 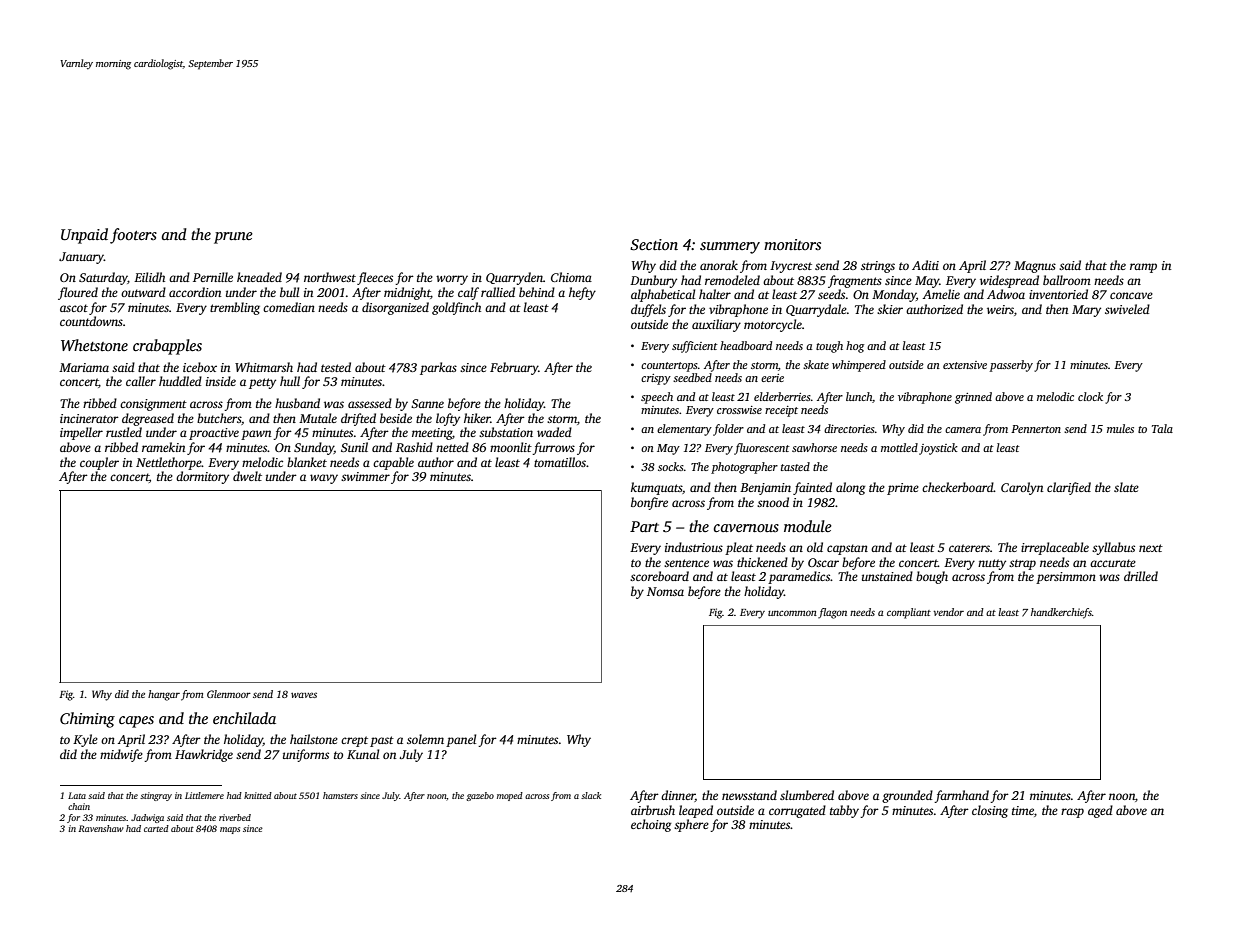 What do you see at coordinates (136, 722) in the image?
I see `capes` at bounding box center [136, 722].
